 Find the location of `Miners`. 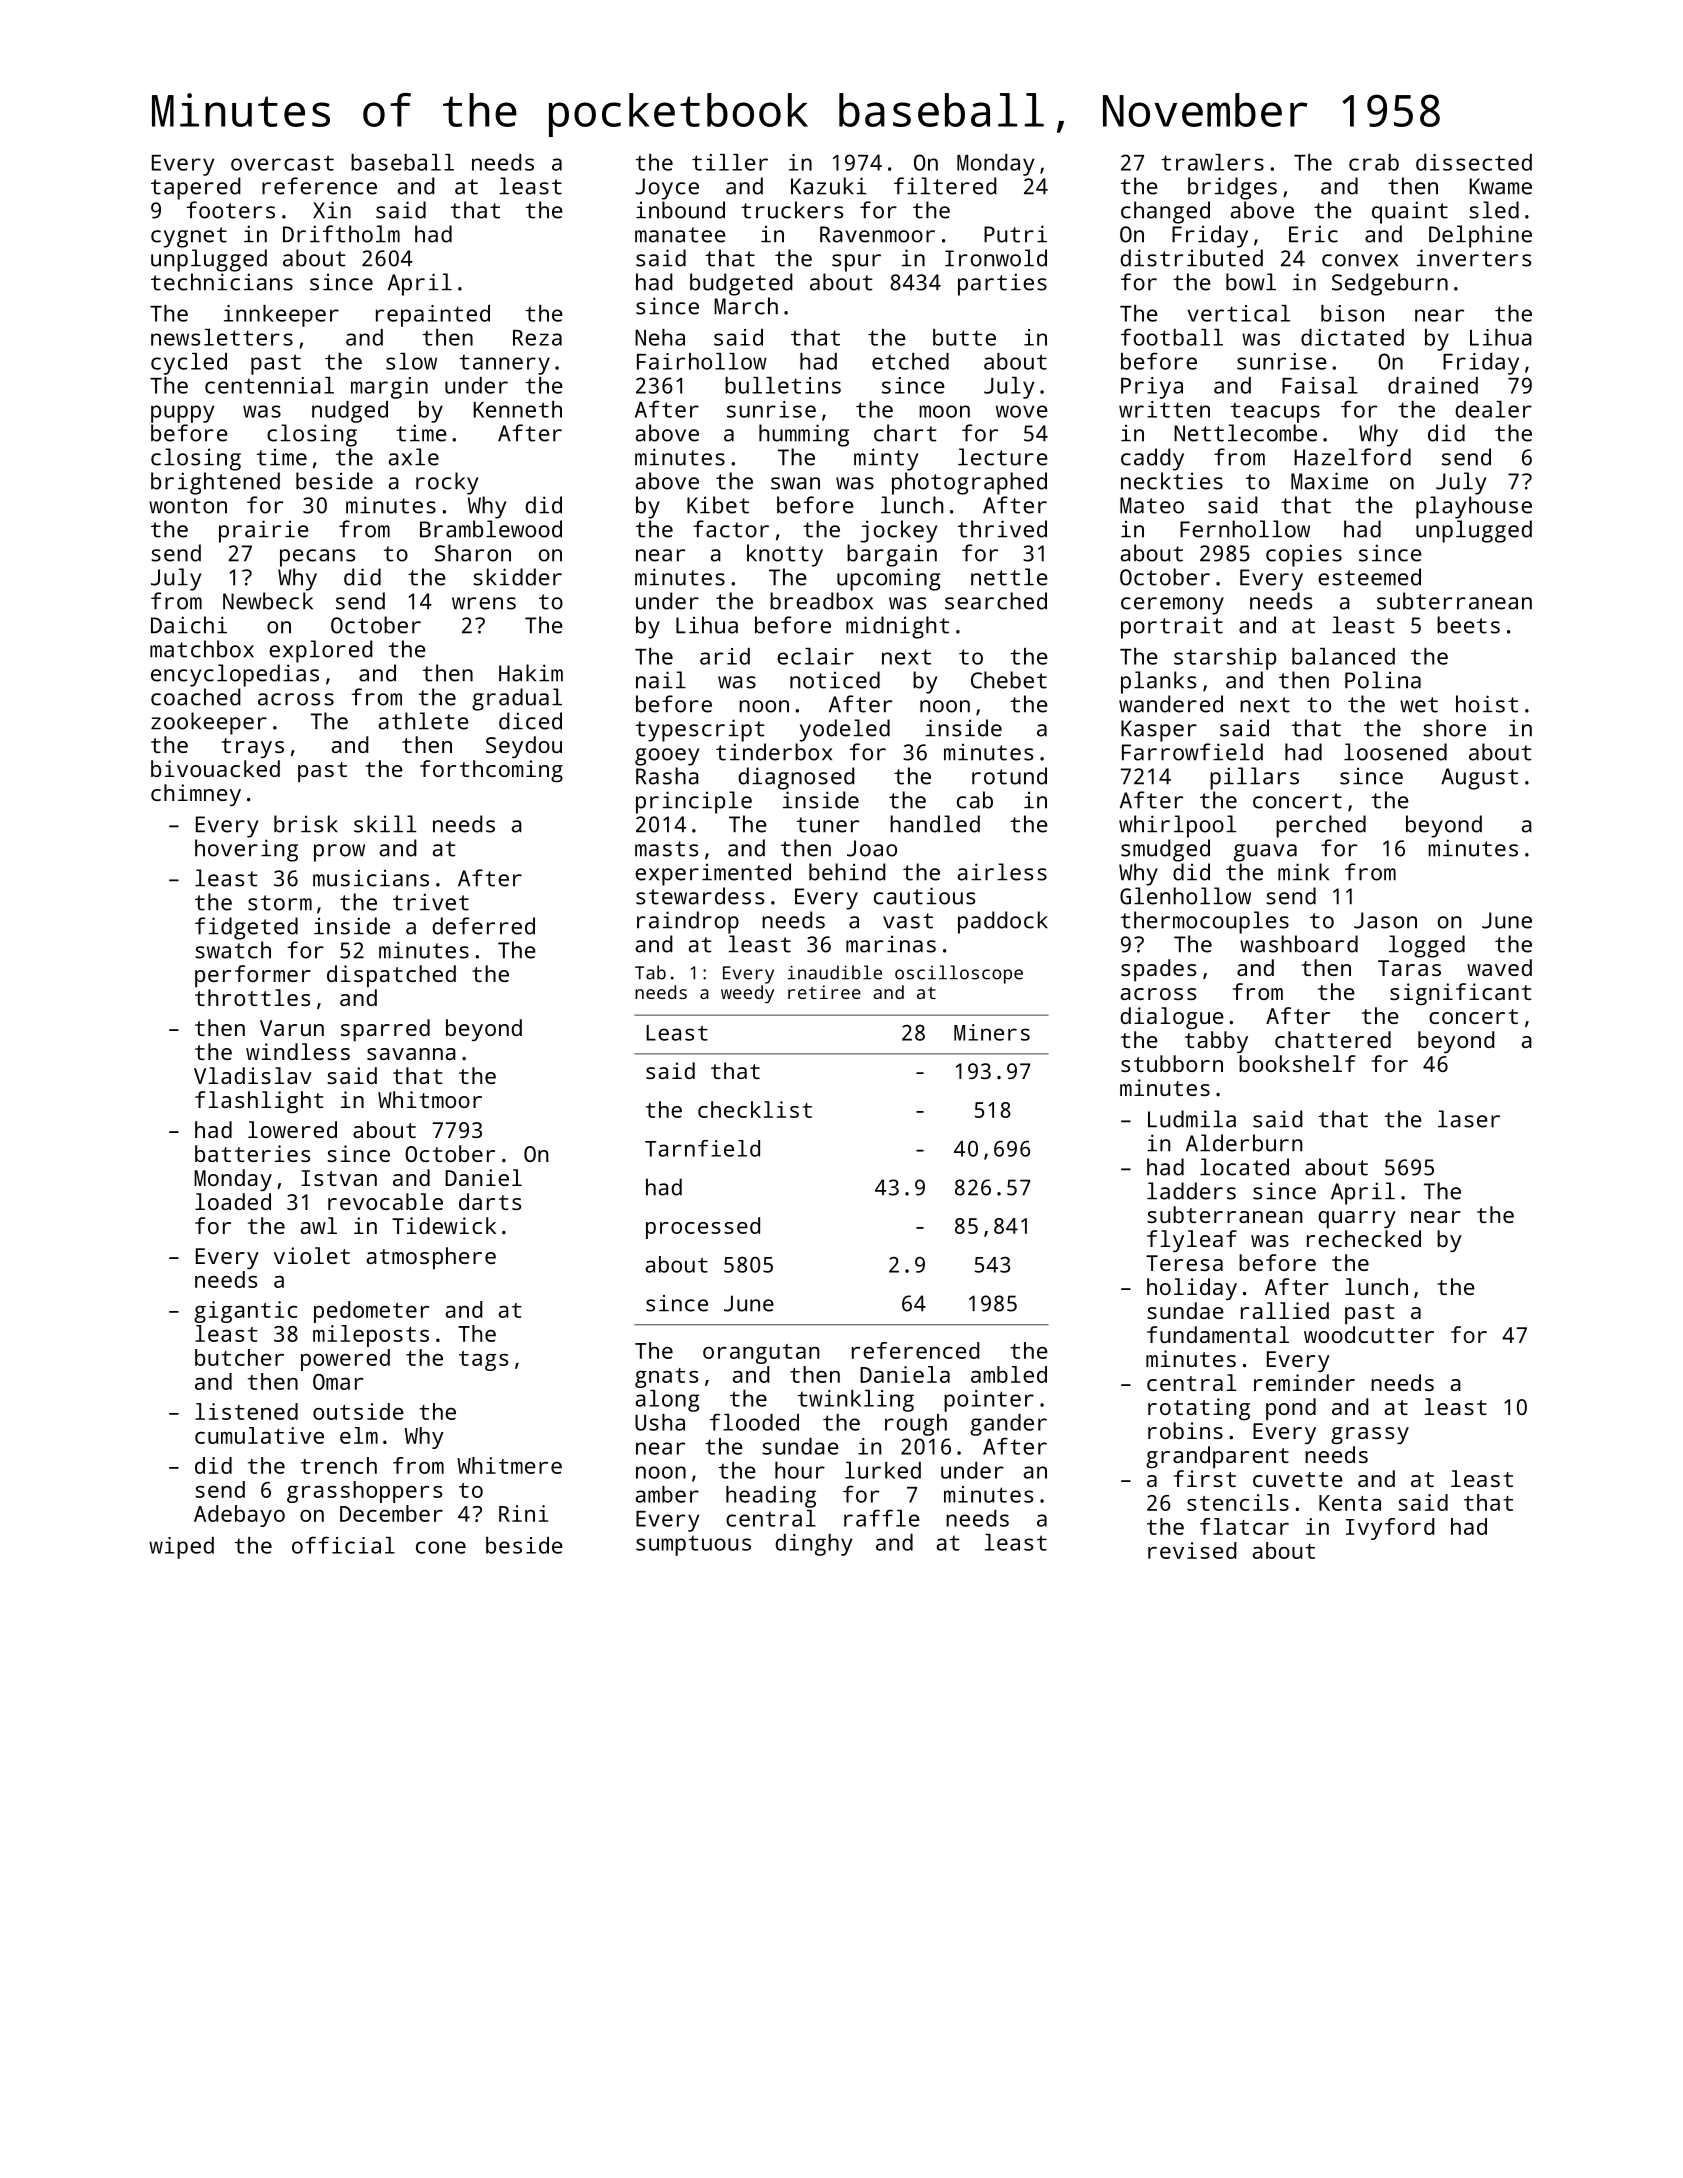

Miners is located at coordinates (992, 1032).
